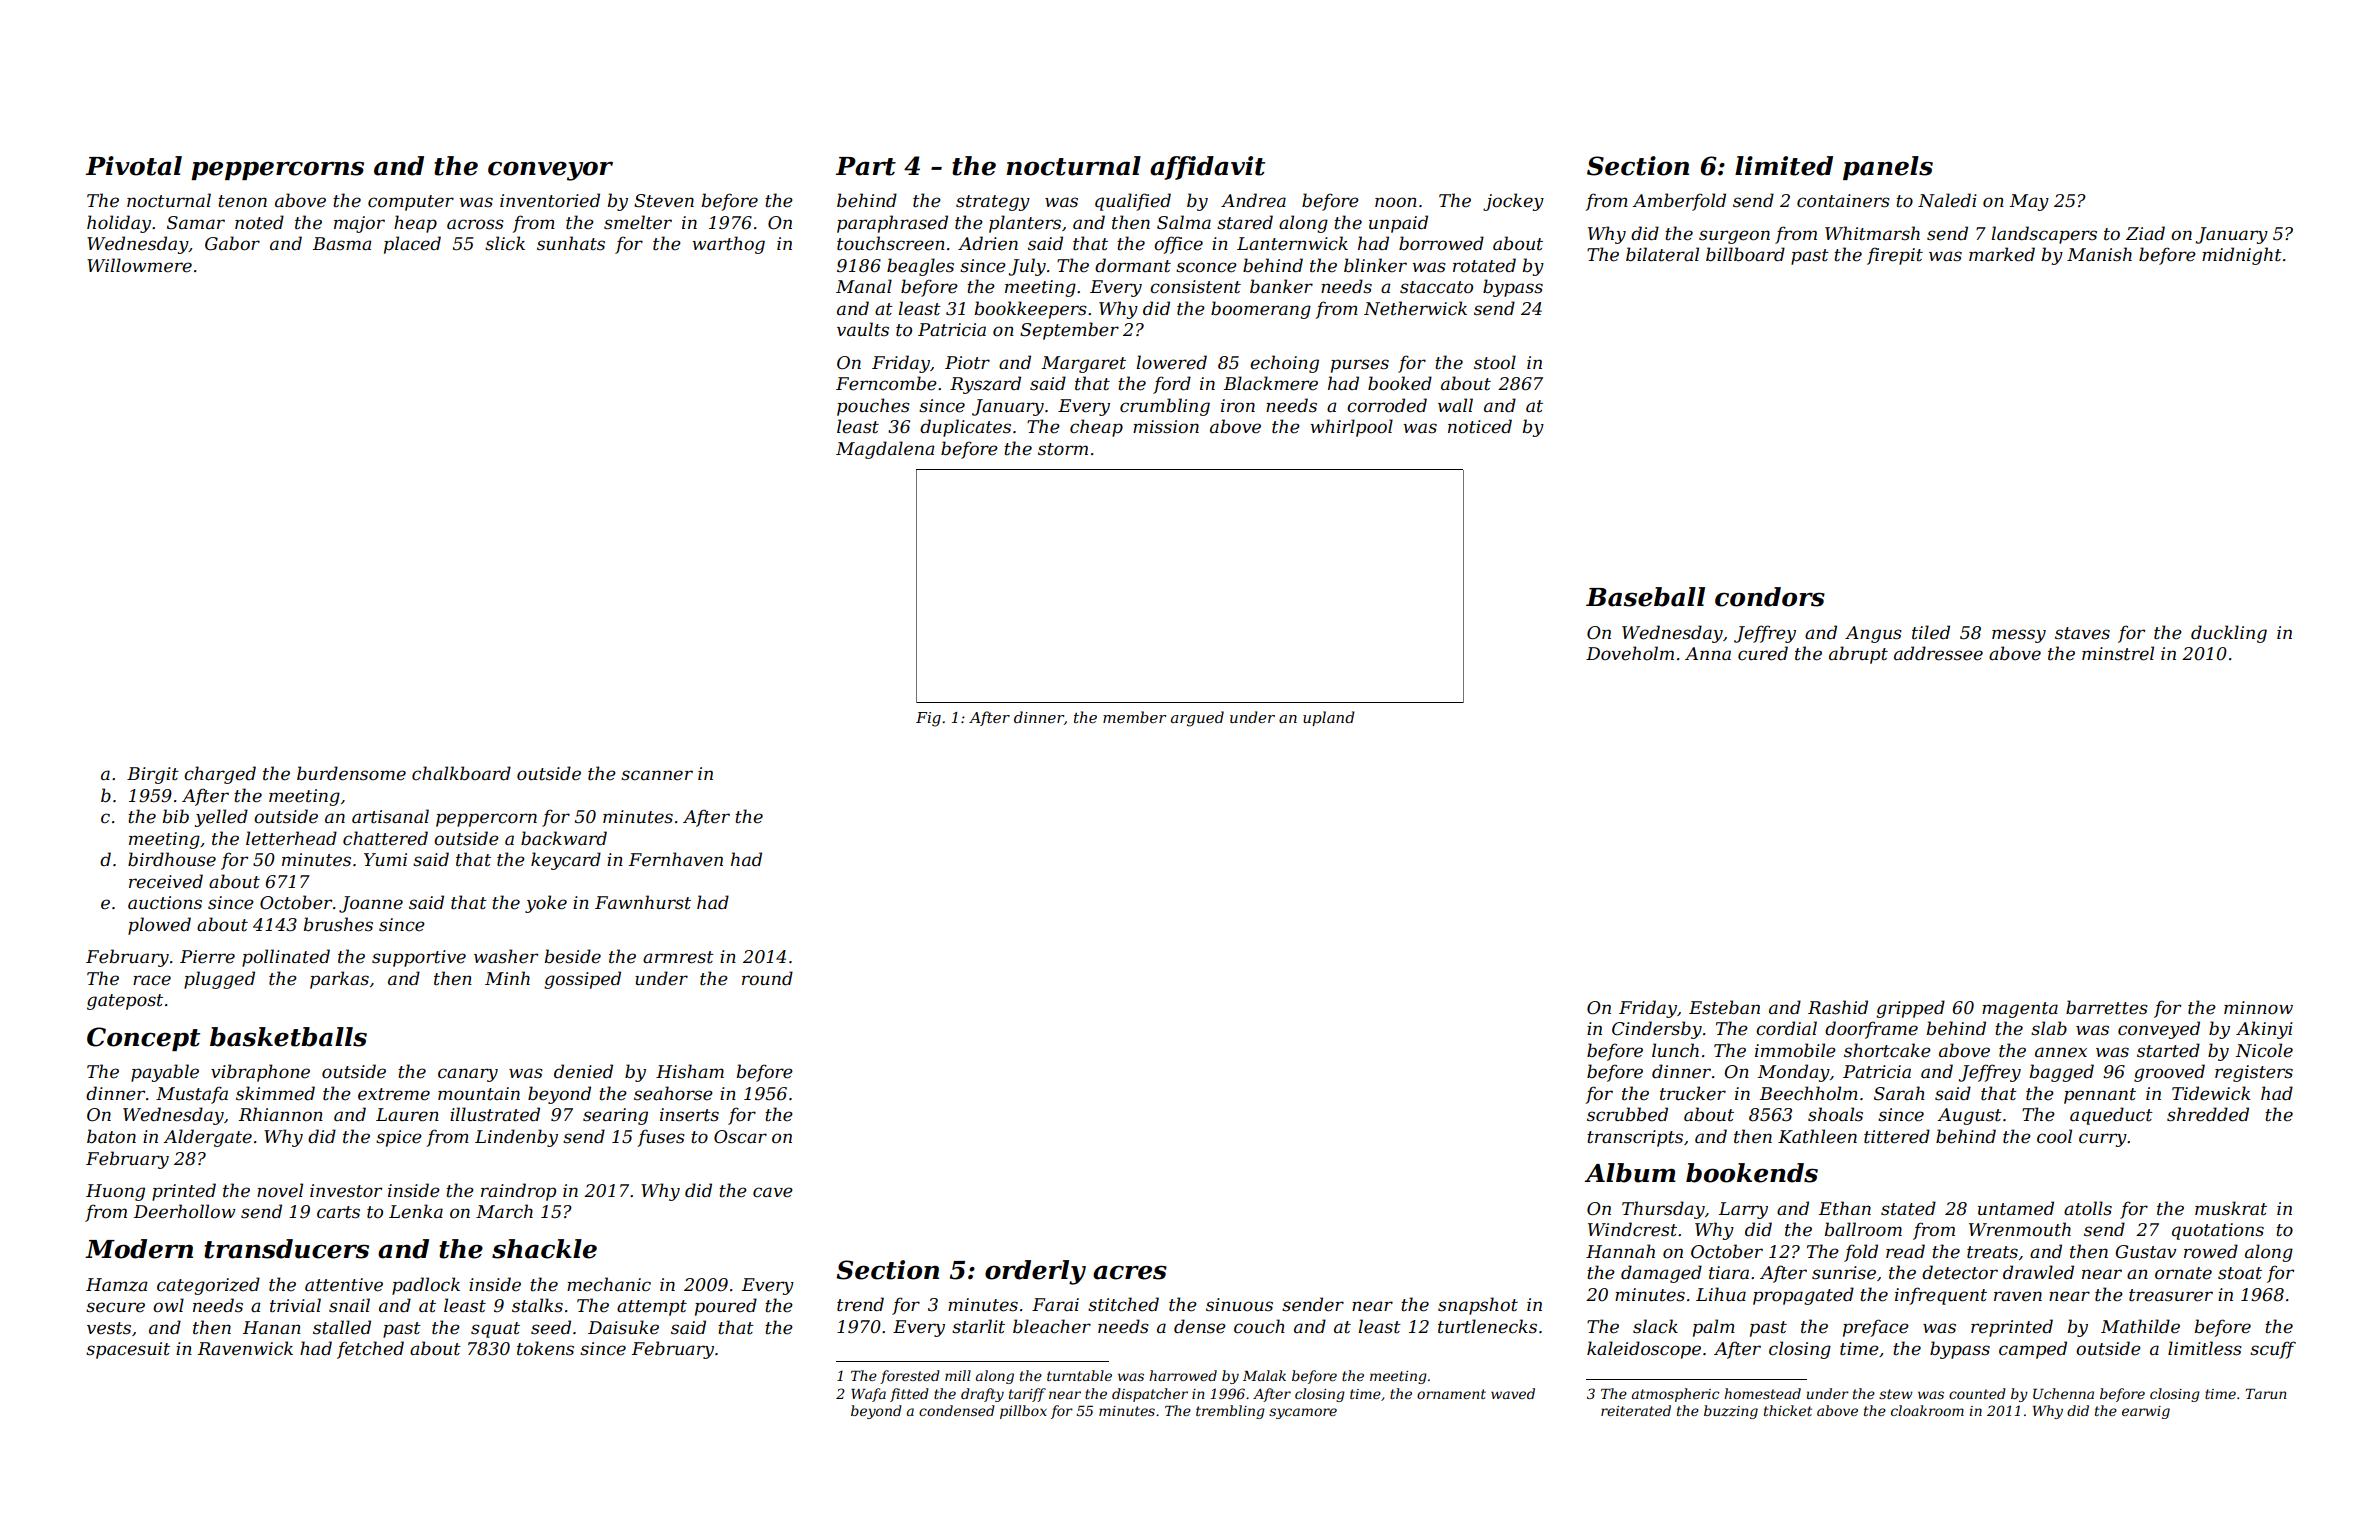 This screenshot has height=1540, width=2380. I want to click on Tarun, so click(2266, 1394).
